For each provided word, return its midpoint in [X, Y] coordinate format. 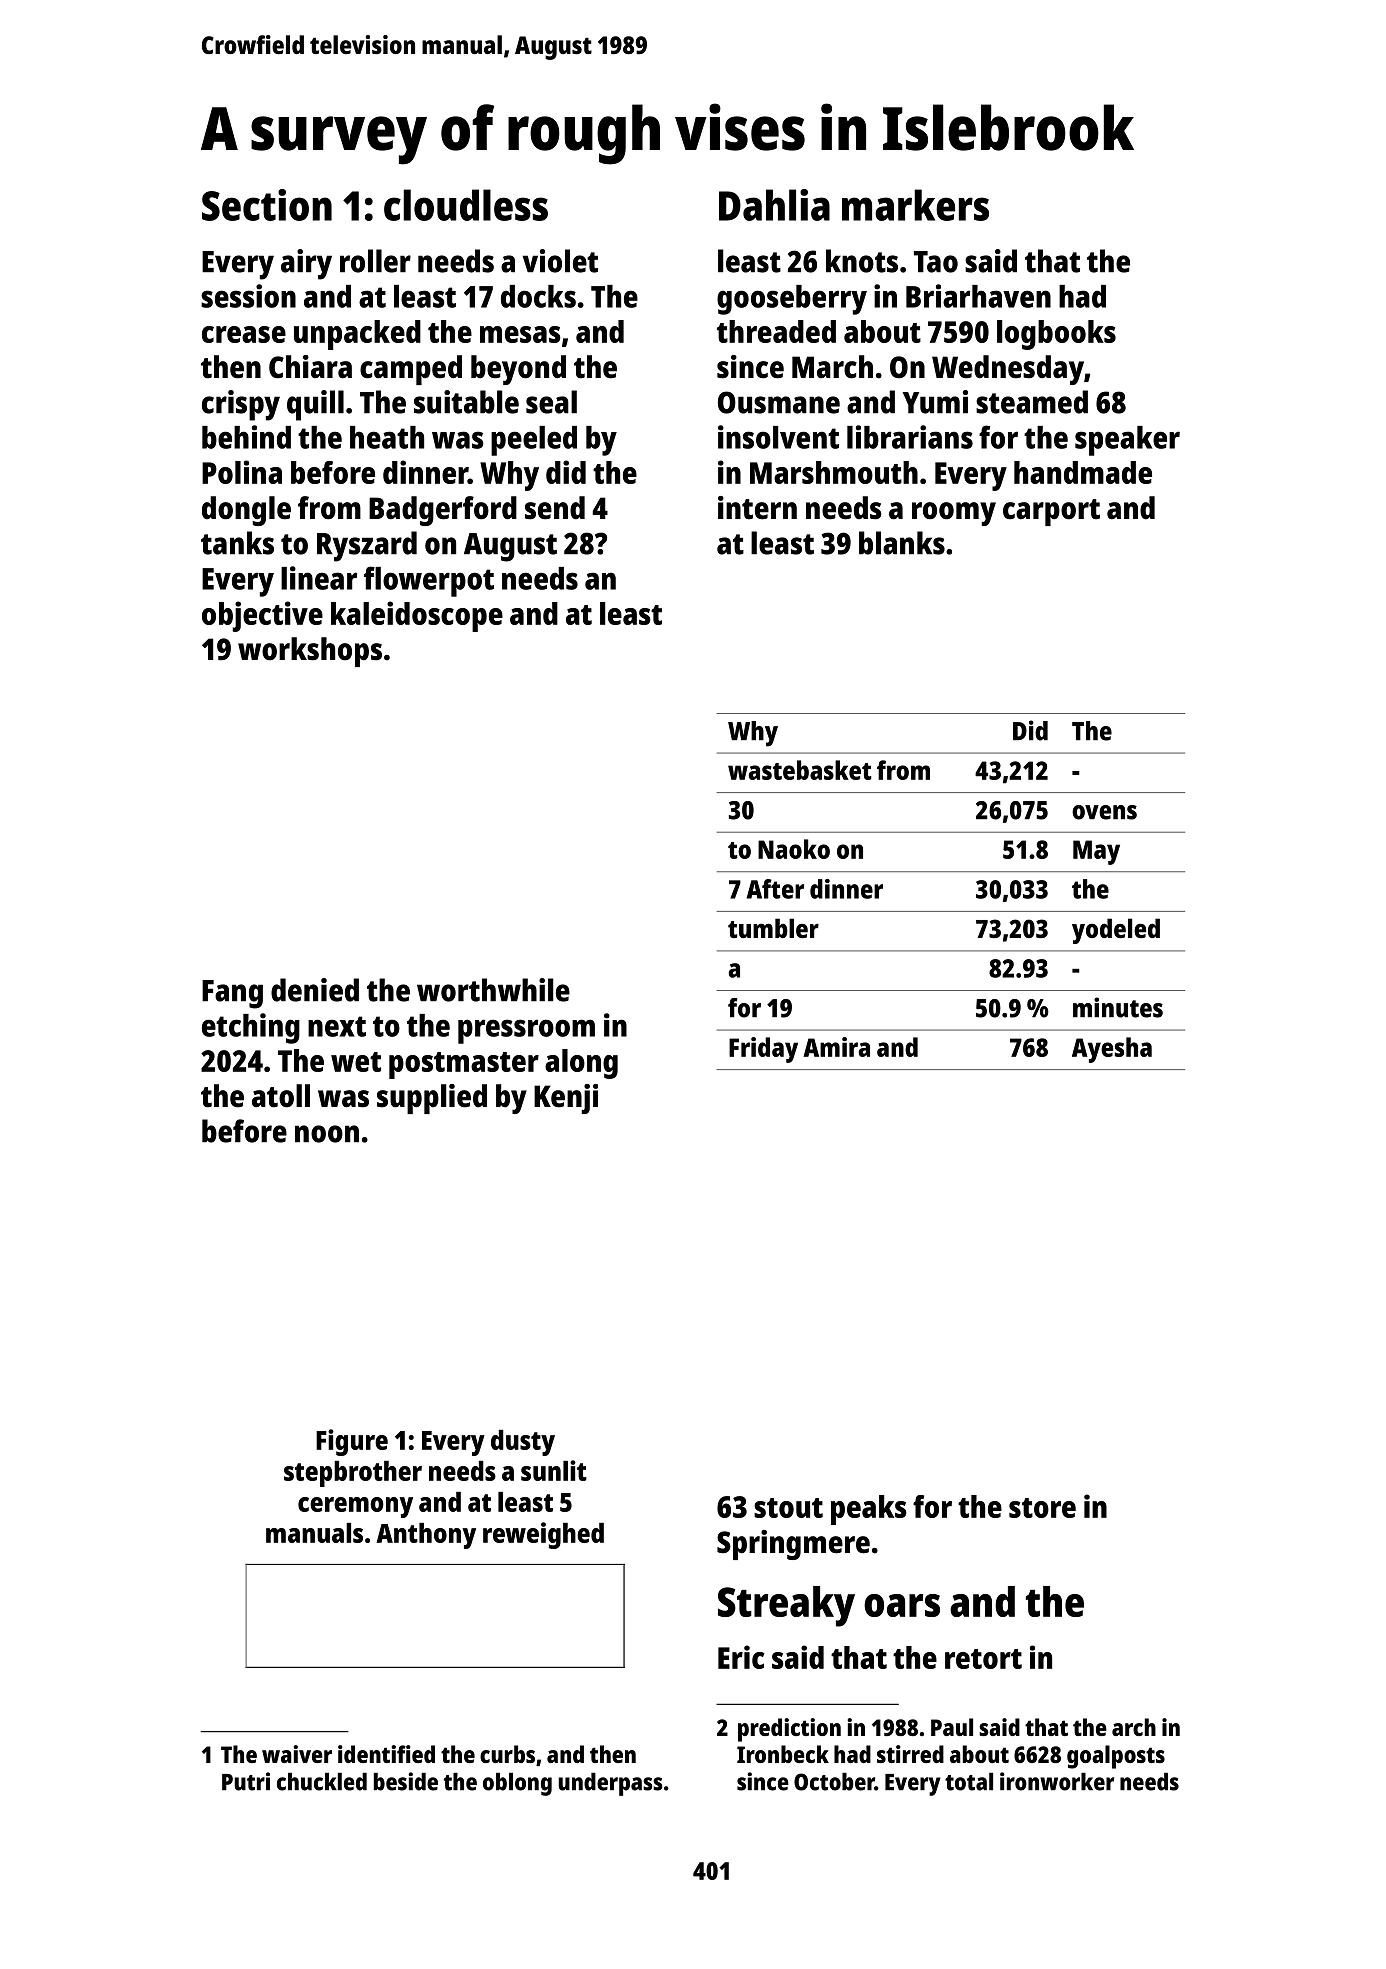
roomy [954, 514]
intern [757, 508]
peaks [869, 1510]
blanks [902, 543]
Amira [836, 1047]
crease [244, 334]
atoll [281, 1096]
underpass [610, 1784]
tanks [237, 543]
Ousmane [779, 402]
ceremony [355, 1507]
